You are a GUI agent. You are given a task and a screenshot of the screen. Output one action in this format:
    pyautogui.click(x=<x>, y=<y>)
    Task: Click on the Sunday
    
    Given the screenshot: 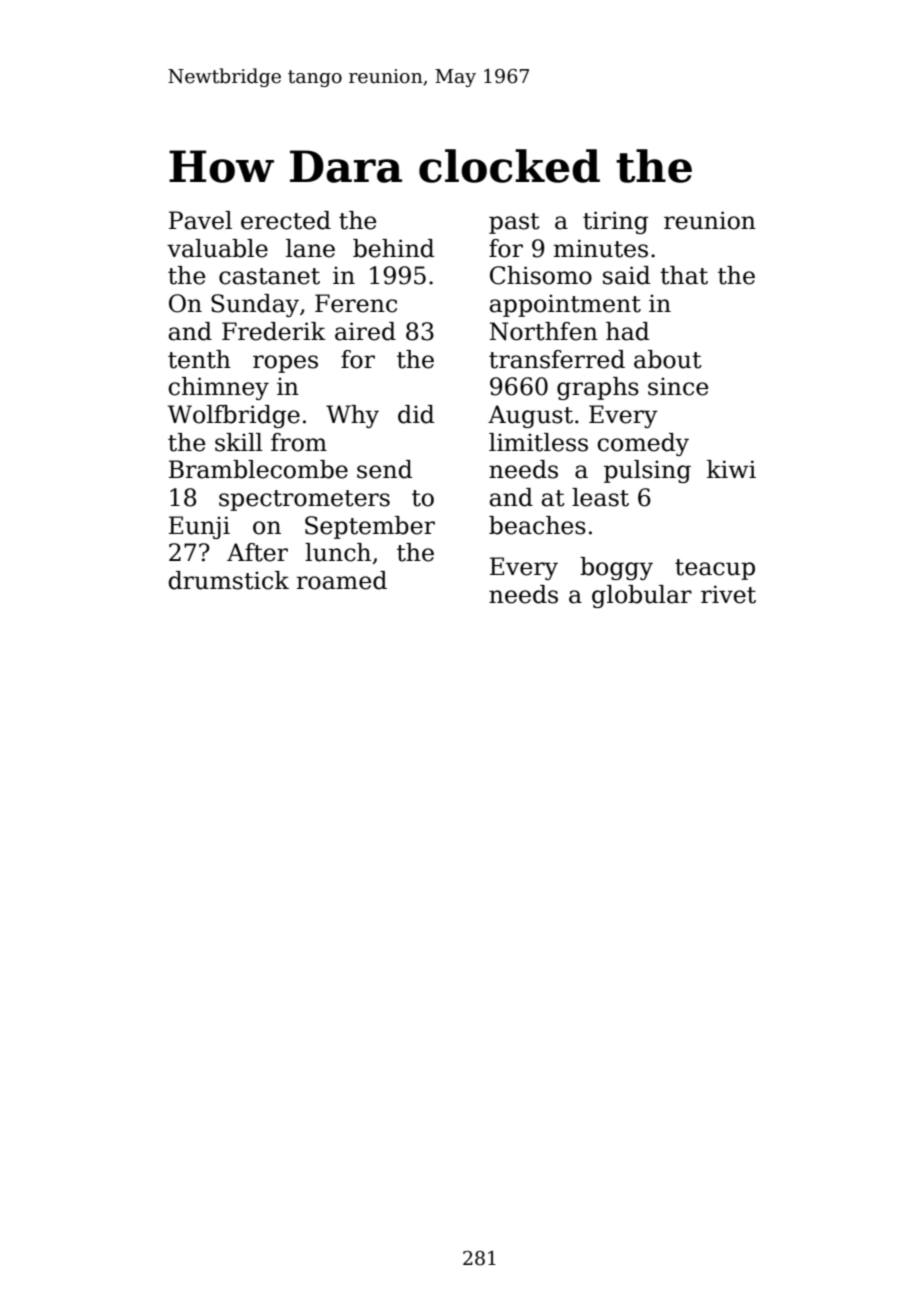 What is the action you would take?
    pyautogui.click(x=255, y=305)
